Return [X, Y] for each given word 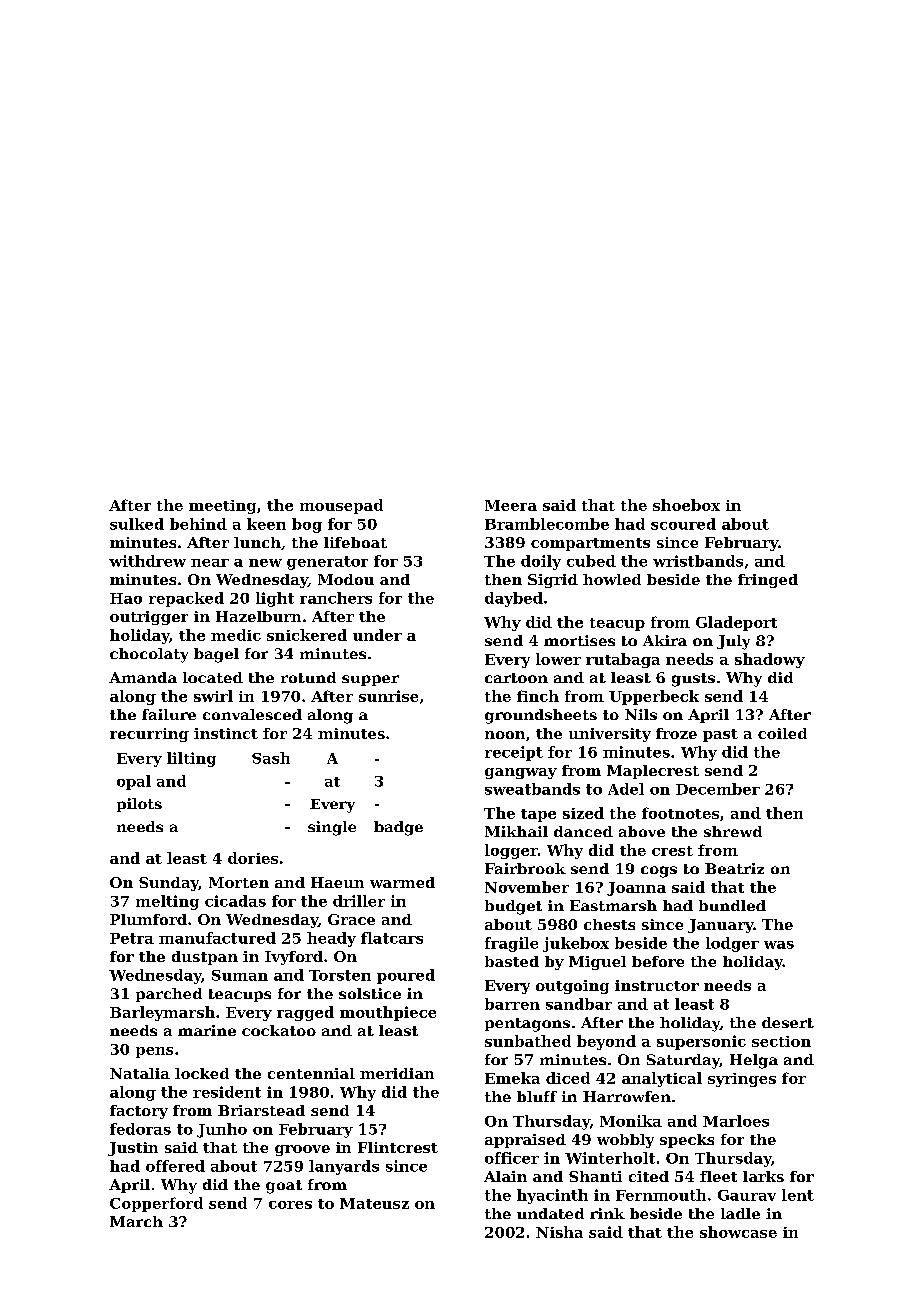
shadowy [770, 660]
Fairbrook [525, 868]
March [136, 1221]
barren [512, 1004]
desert [788, 1022]
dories [253, 858]
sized [583, 813]
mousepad [341, 506]
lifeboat [355, 542]
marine [207, 1030]
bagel [216, 655]
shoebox [686, 505]
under [377, 635]
